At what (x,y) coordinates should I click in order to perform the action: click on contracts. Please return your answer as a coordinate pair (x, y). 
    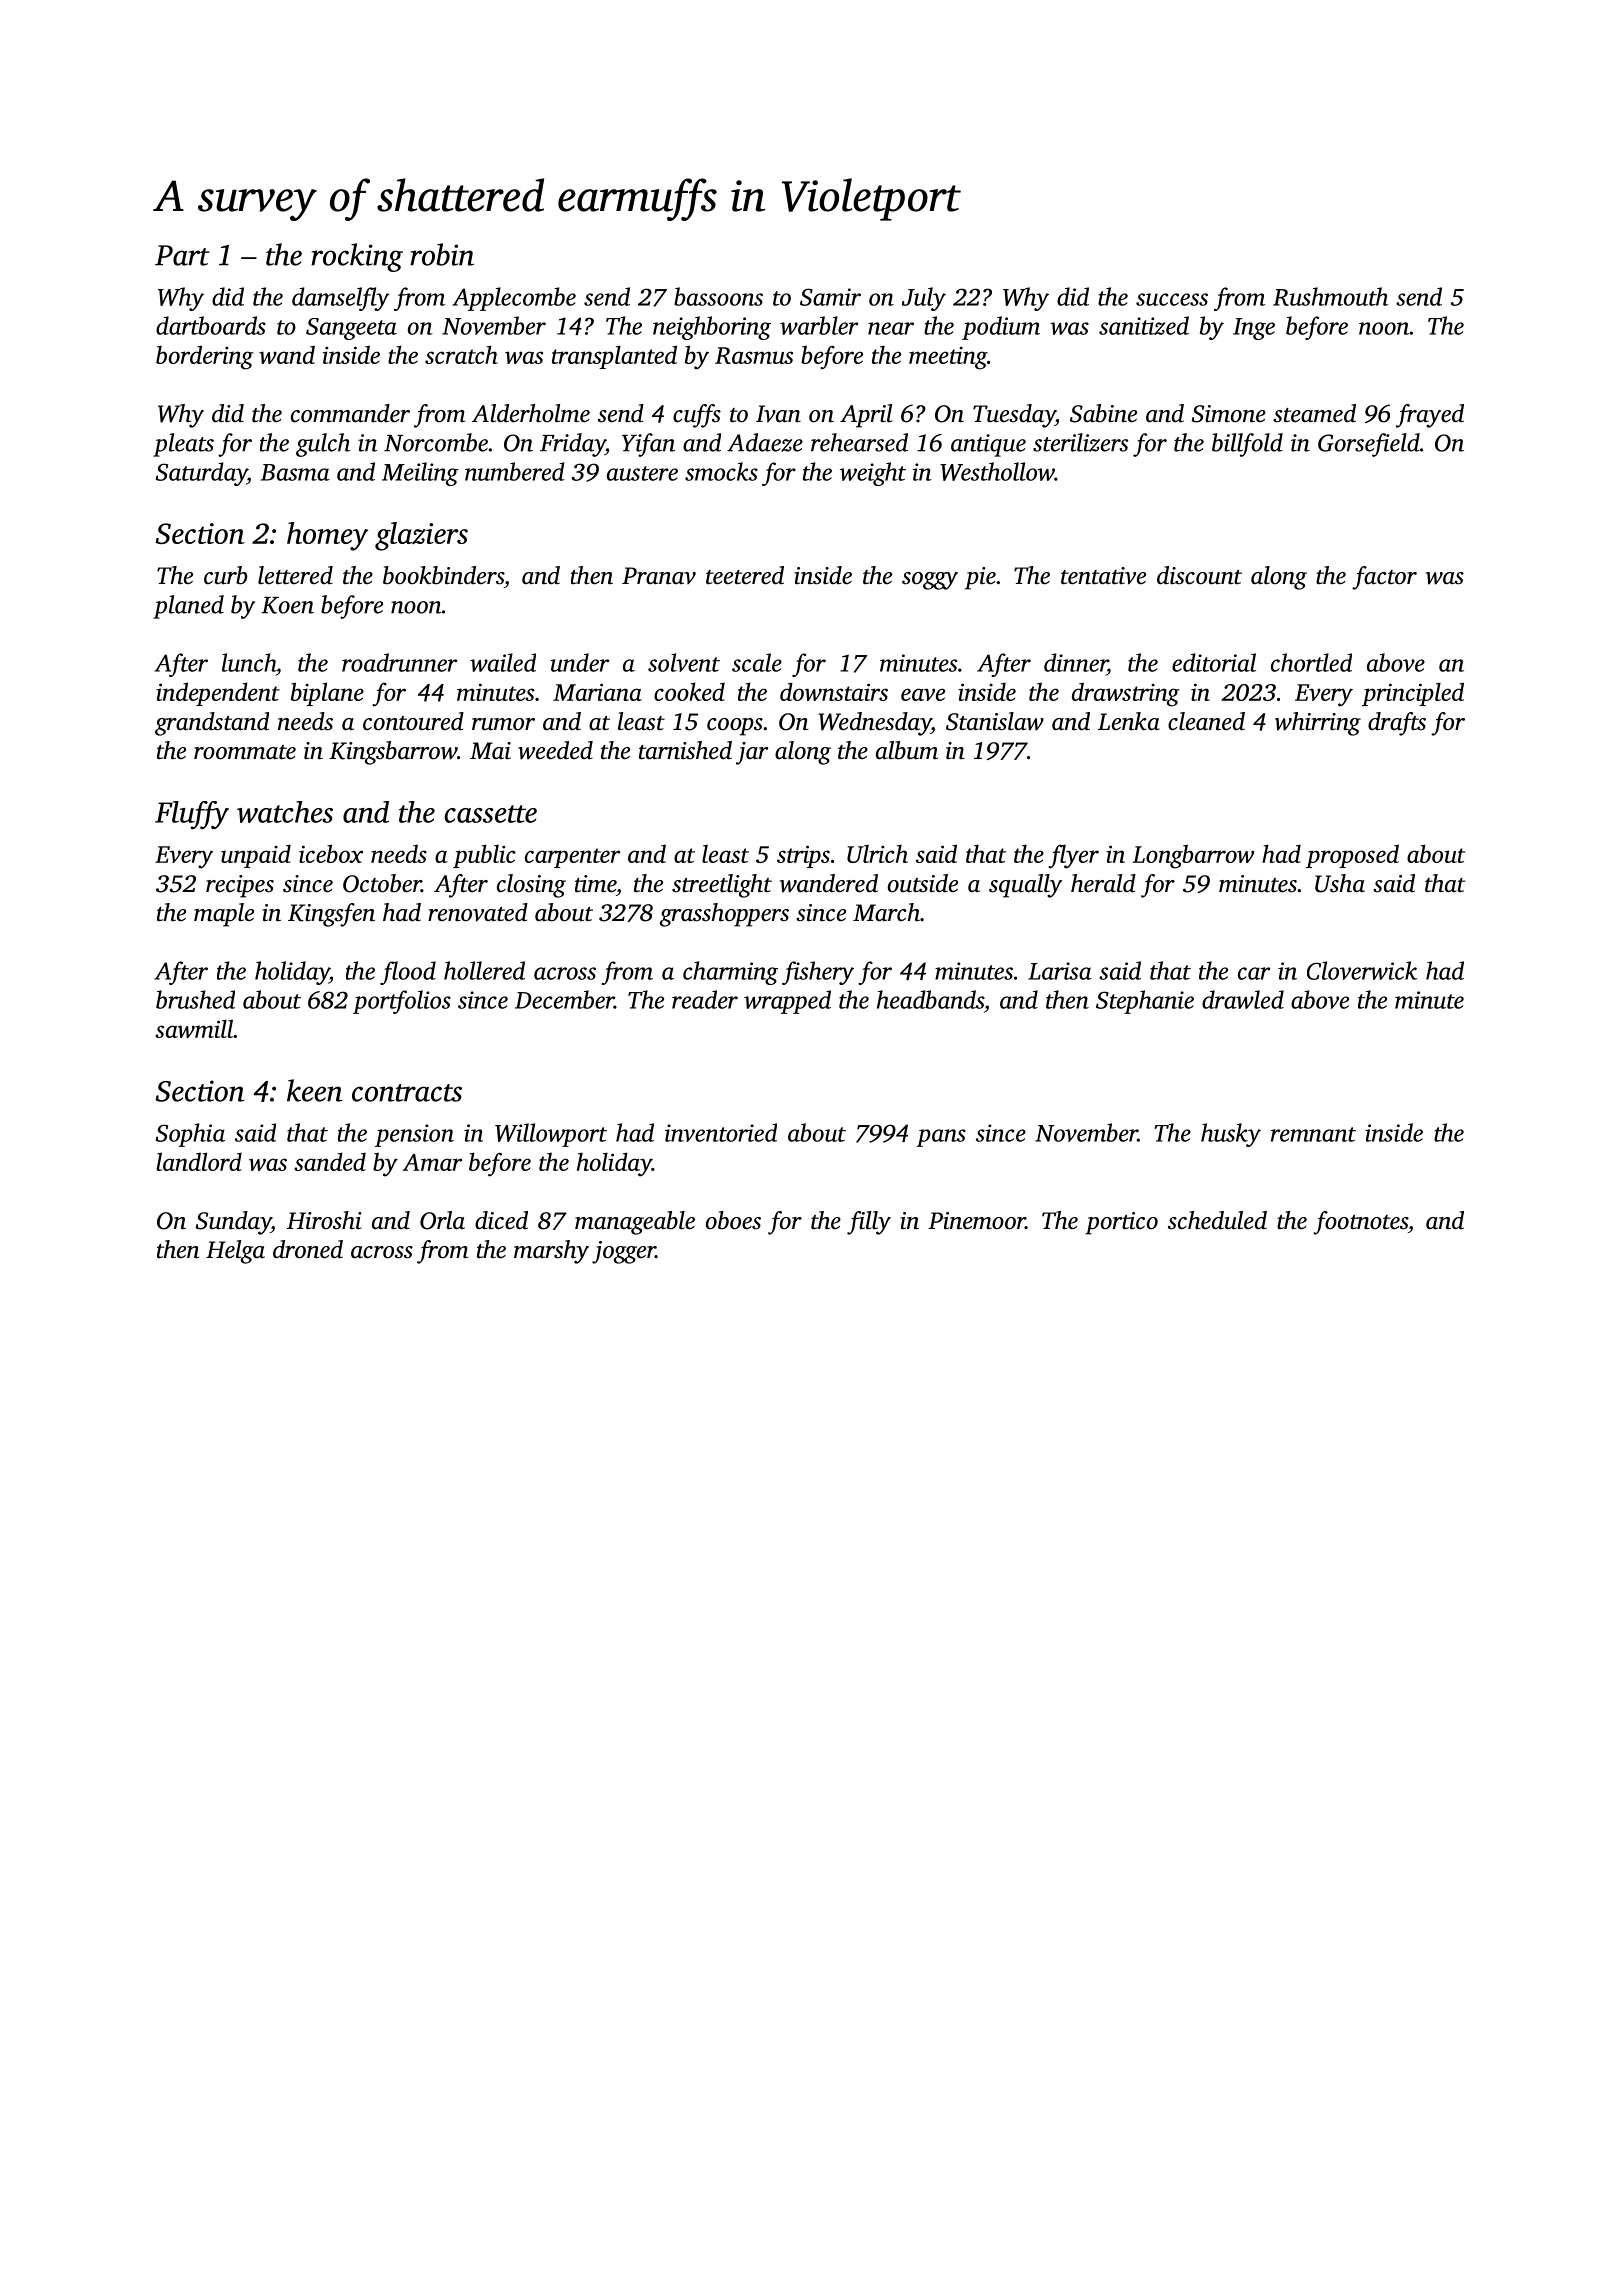
    Looking at the image, I should click on (407, 1093).
